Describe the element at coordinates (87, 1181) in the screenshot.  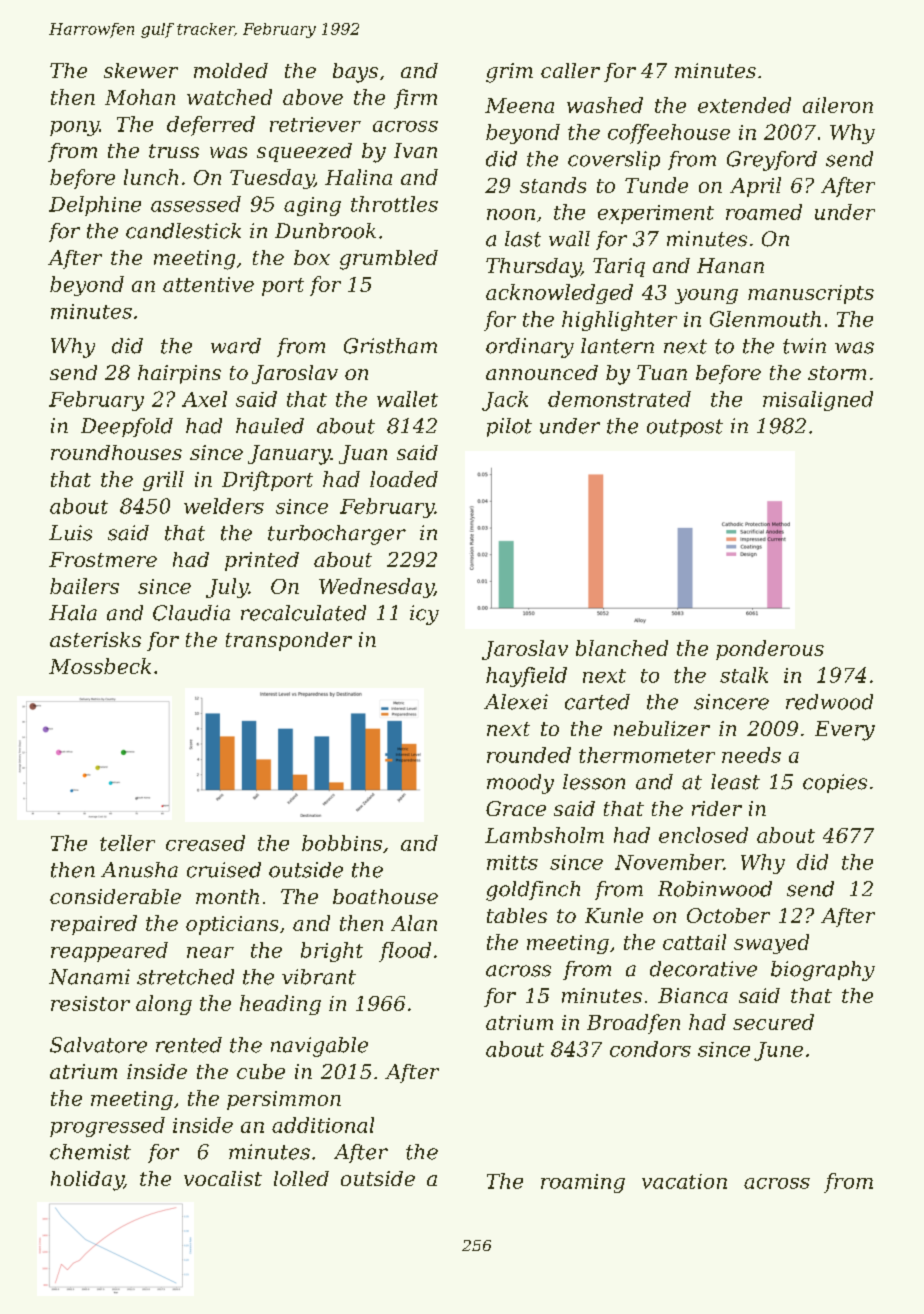
I see `holiday` at that location.
